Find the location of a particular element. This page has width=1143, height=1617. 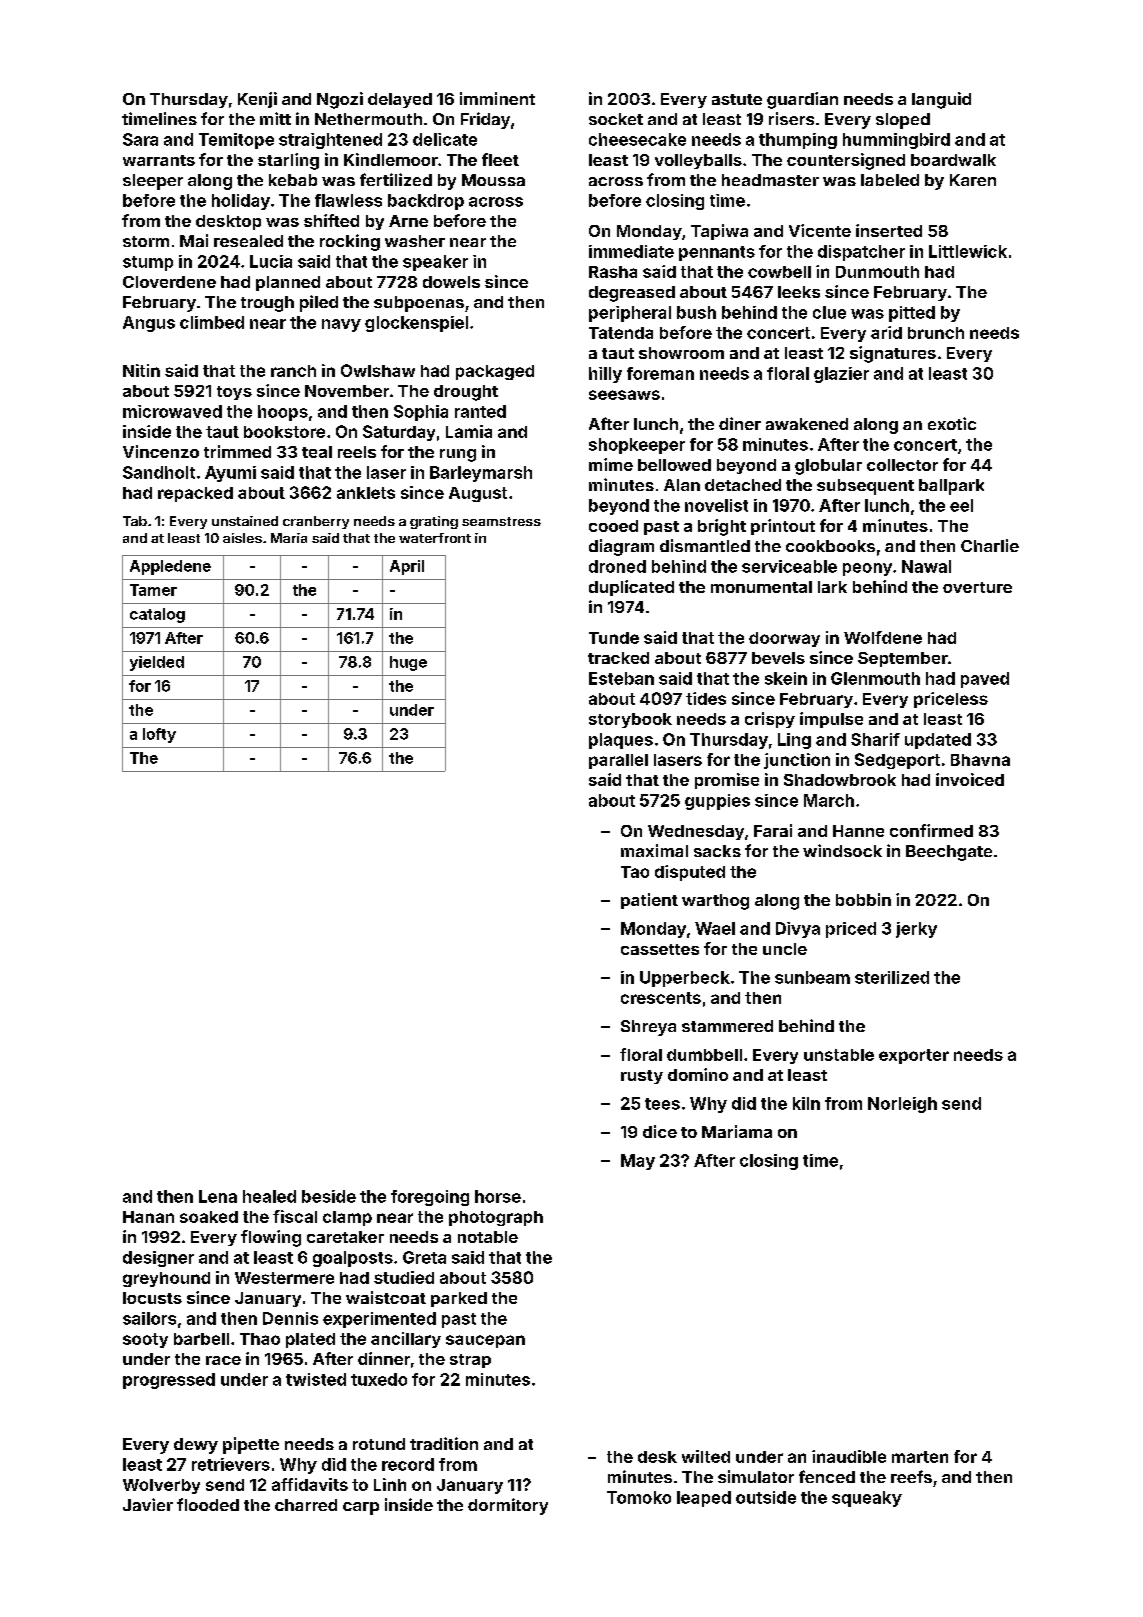

May is located at coordinates (638, 1162).
